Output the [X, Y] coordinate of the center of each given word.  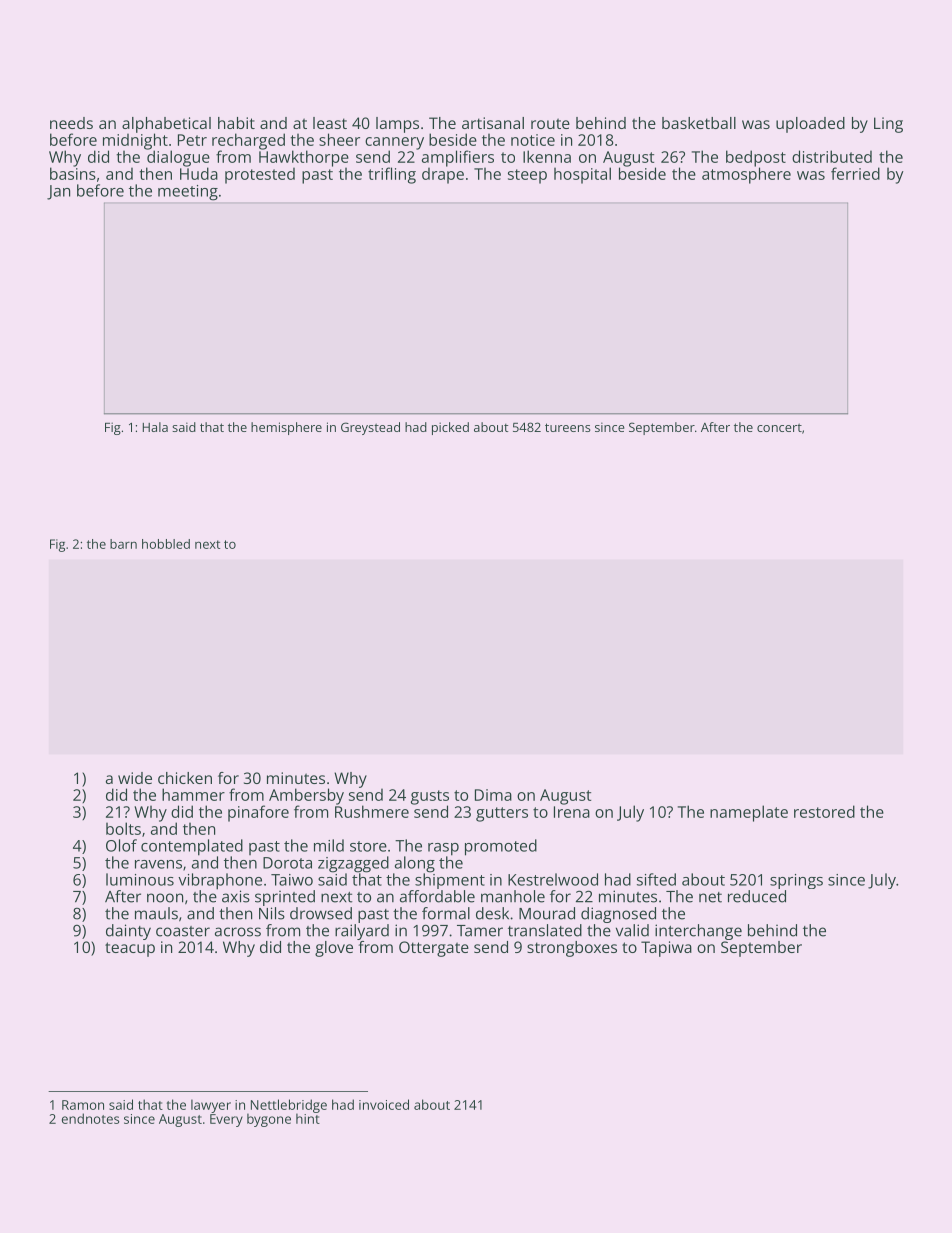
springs [796, 881]
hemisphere [286, 428]
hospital [582, 175]
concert [779, 428]
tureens [567, 427]
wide [135, 778]
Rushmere [372, 811]
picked [450, 428]
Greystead [370, 428]
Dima [493, 795]
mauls [156, 913]
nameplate [749, 813]
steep [527, 176]
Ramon [83, 1105]
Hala [155, 427]
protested [260, 176]
